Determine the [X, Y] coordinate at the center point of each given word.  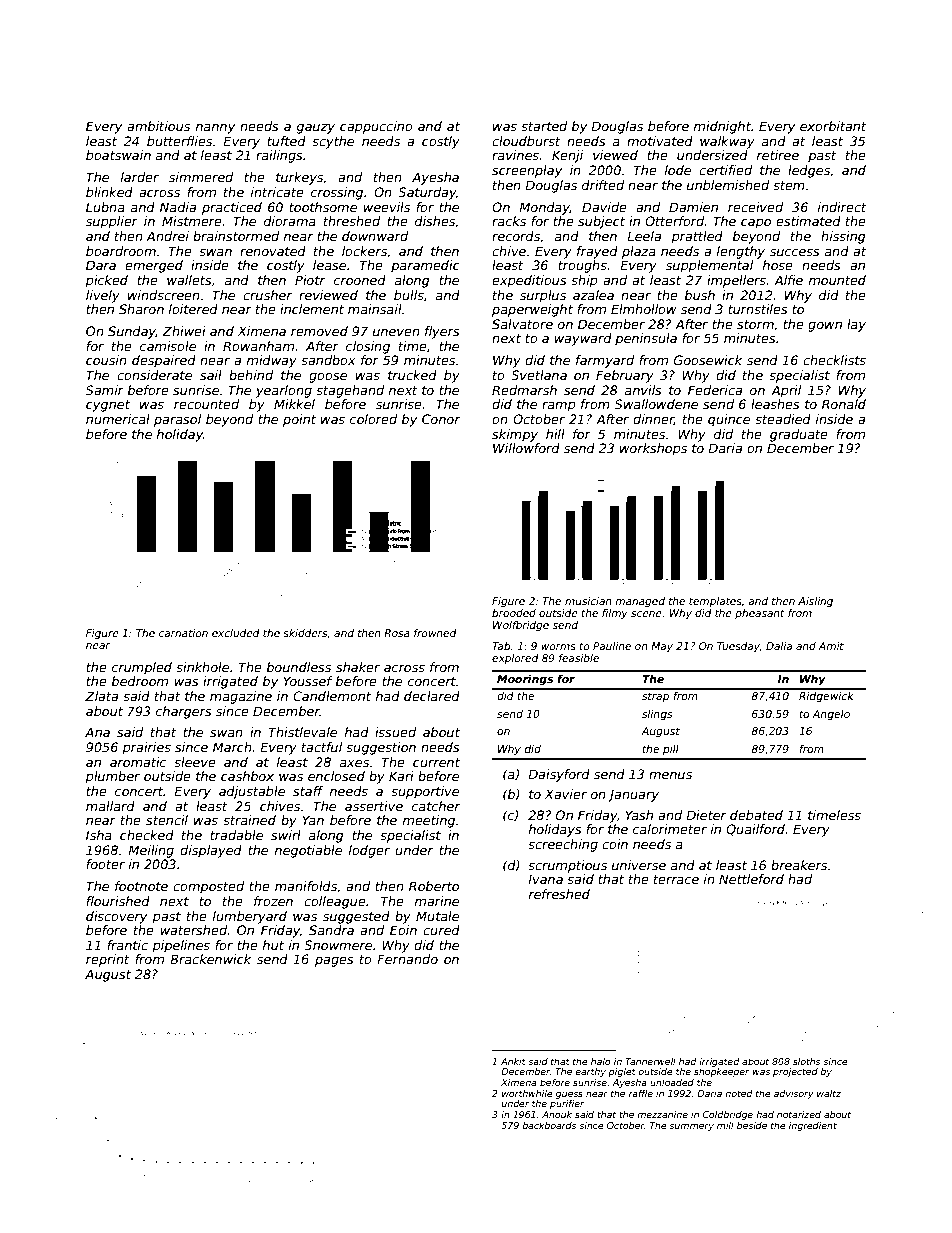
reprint [108, 960]
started [544, 126]
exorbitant [833, 126]
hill [555, 434]
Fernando [407, 959]
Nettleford [751, 879]
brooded [514, 613]
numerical [118, 419]
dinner [653, 420]
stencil [167, 820]
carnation [183, 633]
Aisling [815, 602]
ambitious [158, 126]
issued [395, 732]
